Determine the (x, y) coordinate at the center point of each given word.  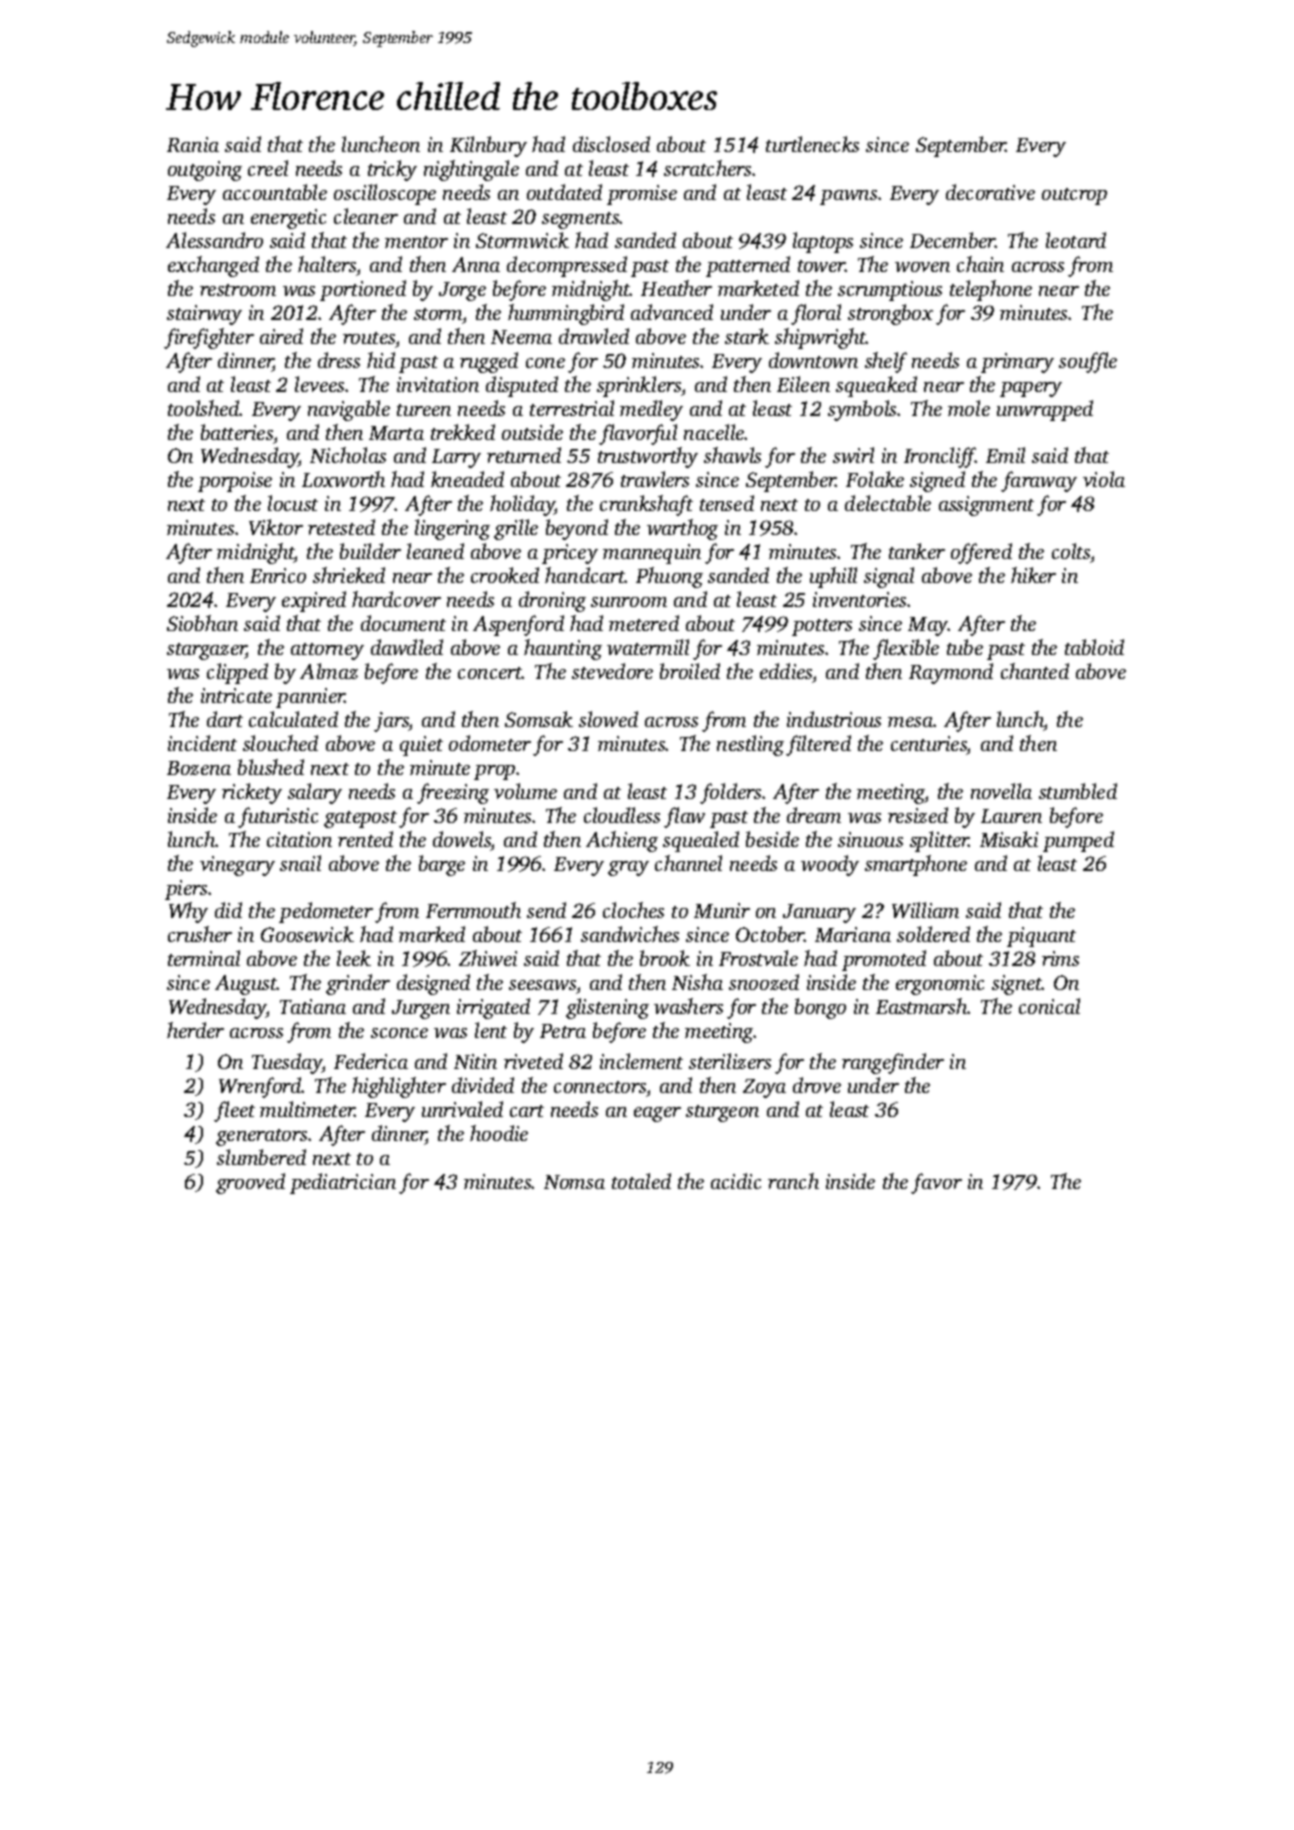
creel (268, 168)
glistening (607, 1008)
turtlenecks (812, 144)
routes (369, 338)
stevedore (612, 671)
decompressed (567, 266)
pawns (848, 197)
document (403, 623)
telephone (991, 290)
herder (195, 1030)
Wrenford (260, 1087)
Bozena (199, 768)
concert (490, 673)
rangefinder (893, 1063)
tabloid (1094, 647)
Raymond (951, 673)
